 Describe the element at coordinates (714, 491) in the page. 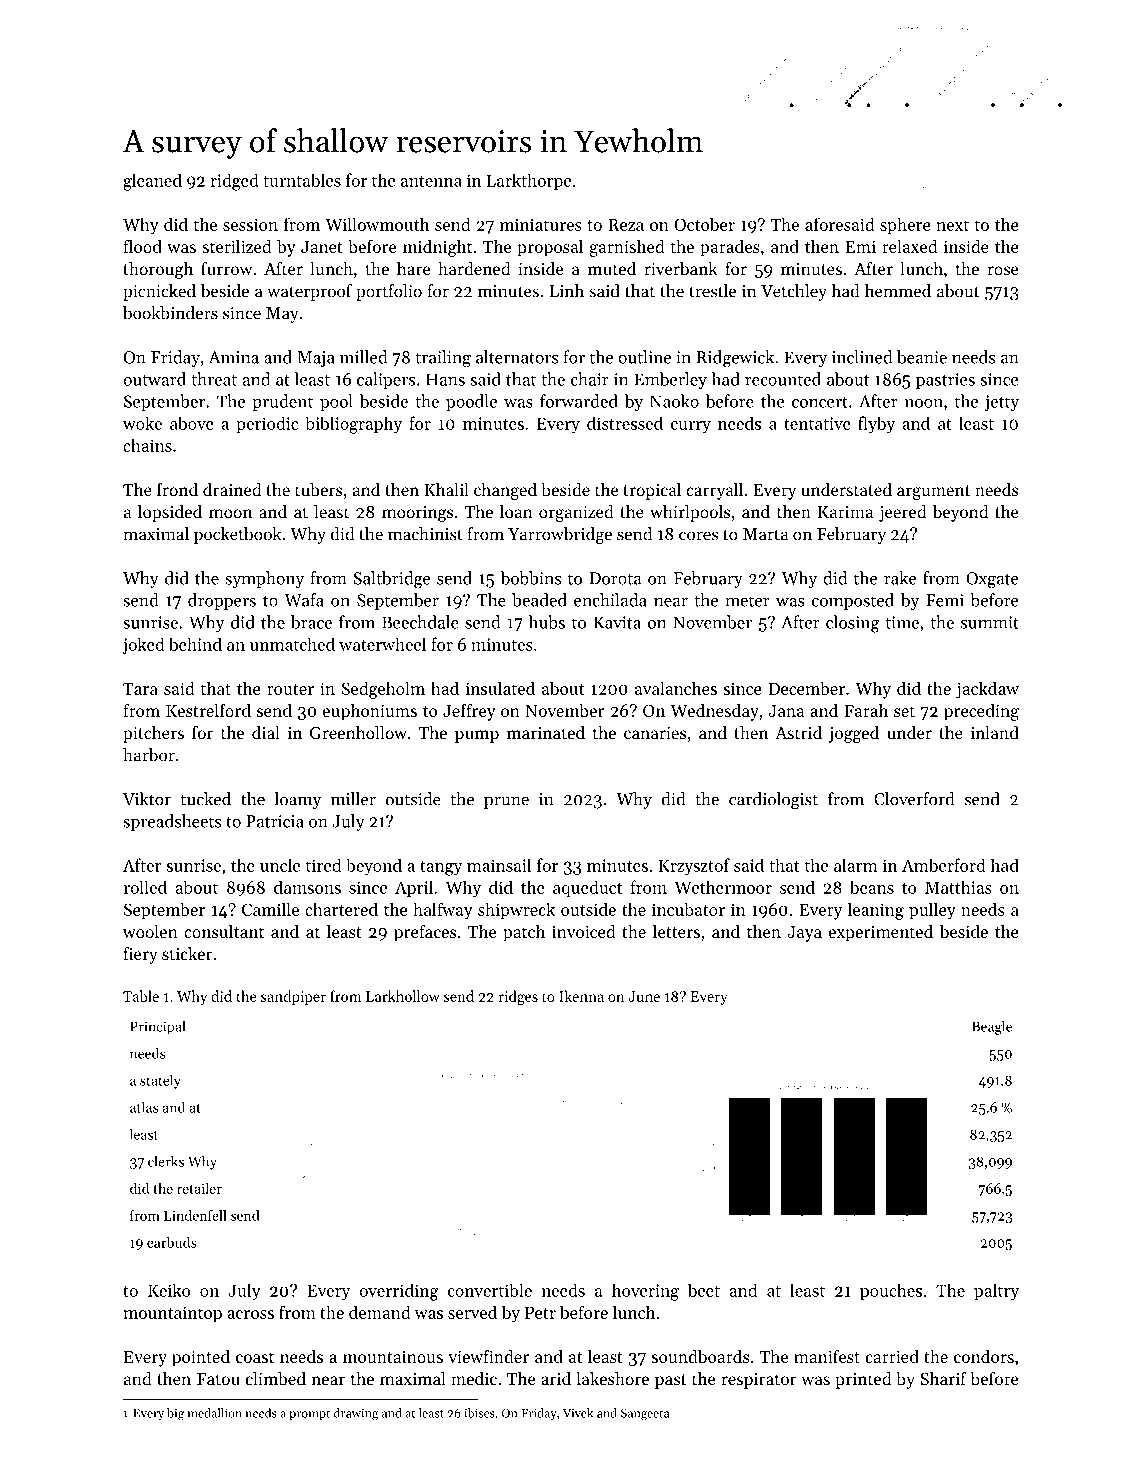

I see `carryall` at that location.
